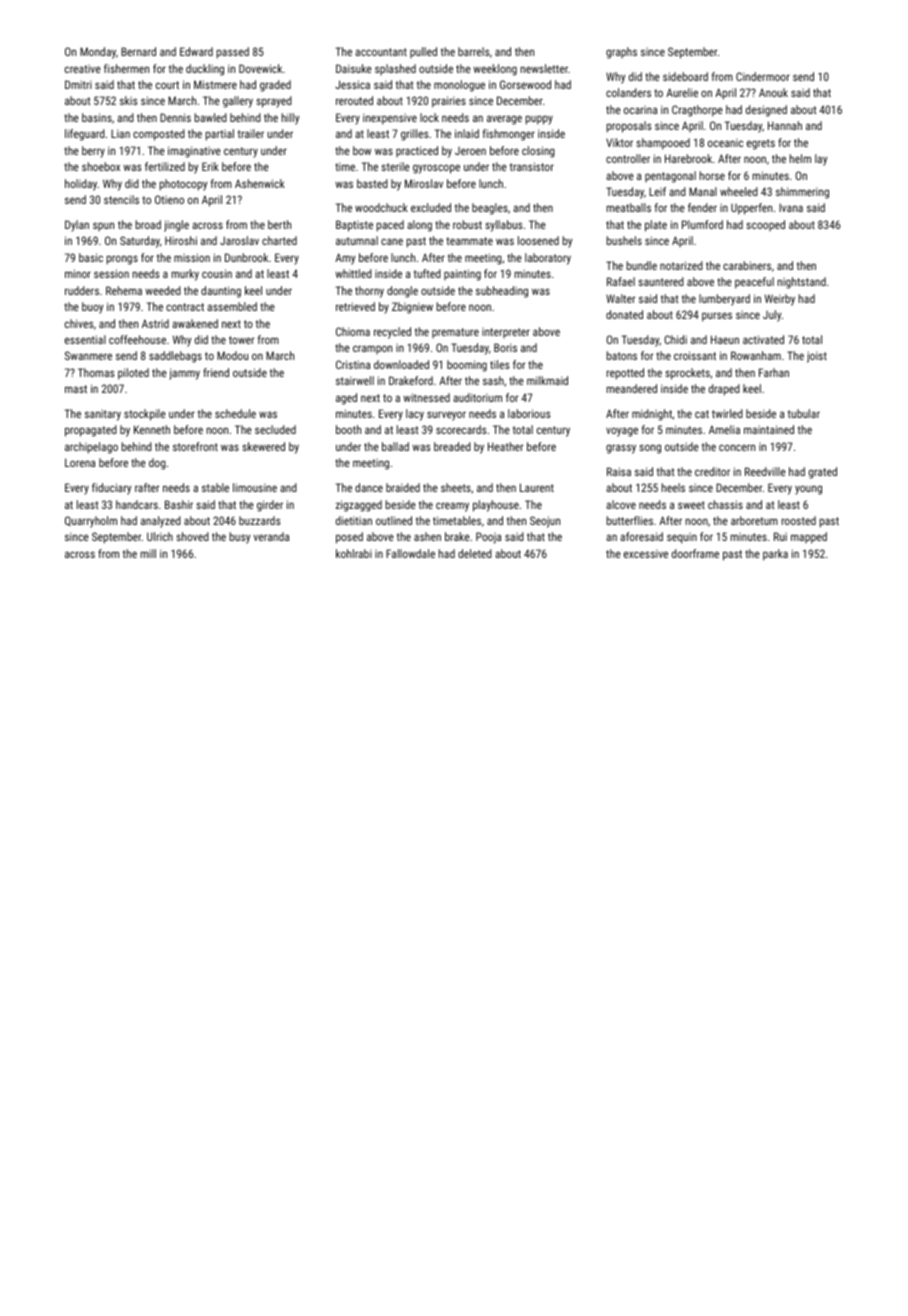 This screenshot has width=908, height=1316. Describe the element at coordinates (85, 135) in the screenshot. I see `lifeguard` at that location.
